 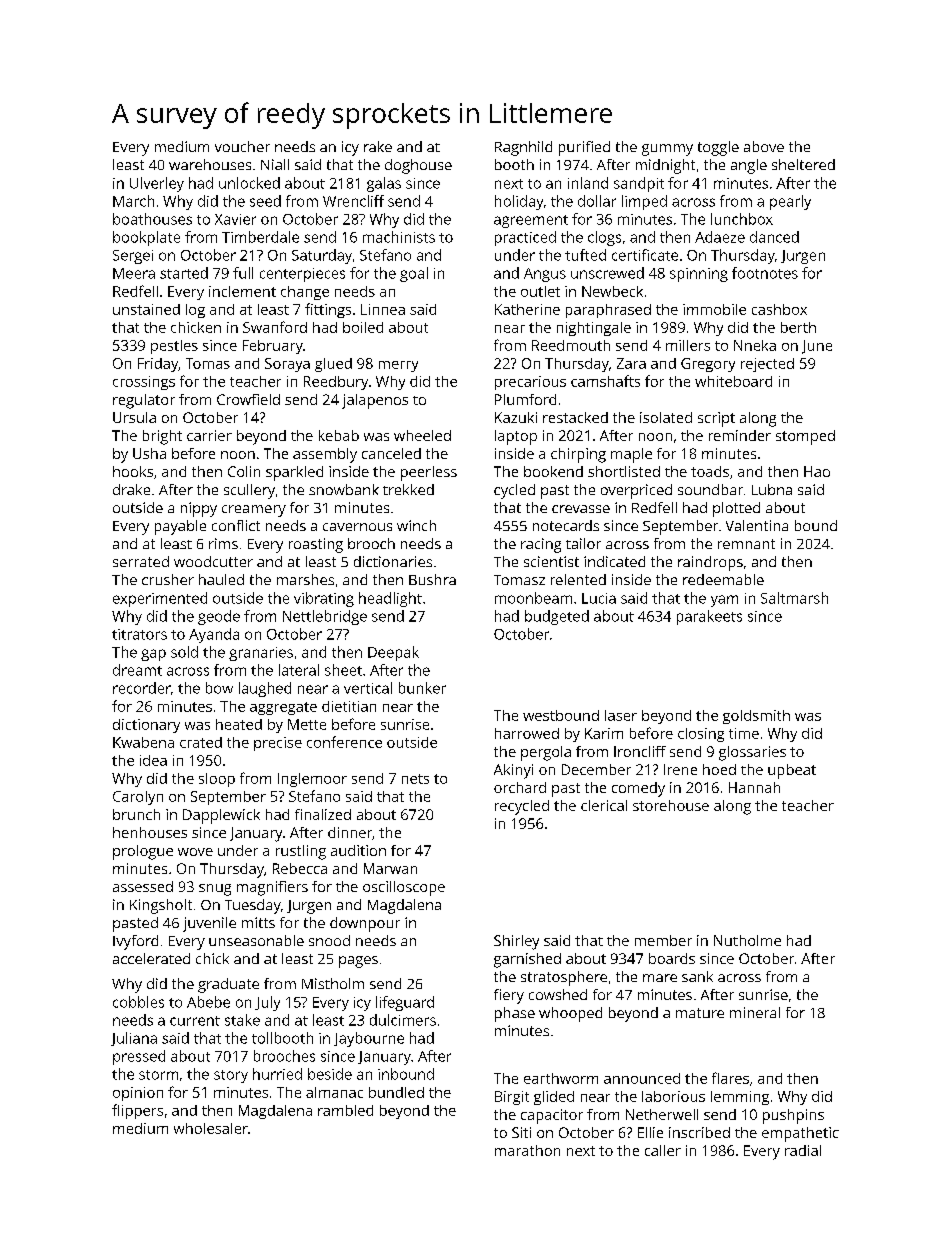 What do you see at coordinates (512, 1098) in the screenshot?
I see `Birgit` at bounding box center [512, 1098].
